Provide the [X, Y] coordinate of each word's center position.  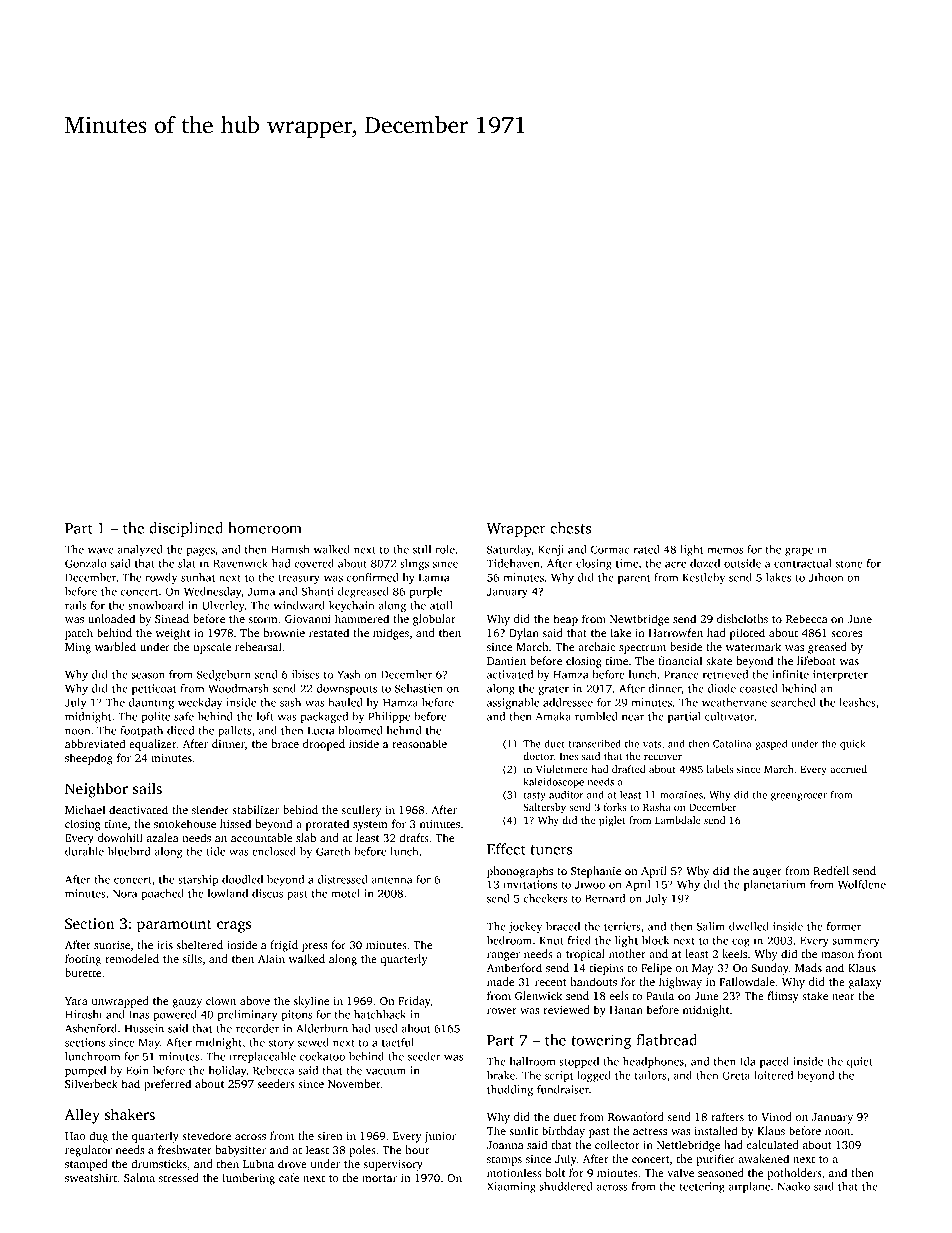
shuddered [566, 1186]
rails [76, 605]
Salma [139, 1177]
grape [799, 552]
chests [570, 528]
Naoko [794, 1186]
